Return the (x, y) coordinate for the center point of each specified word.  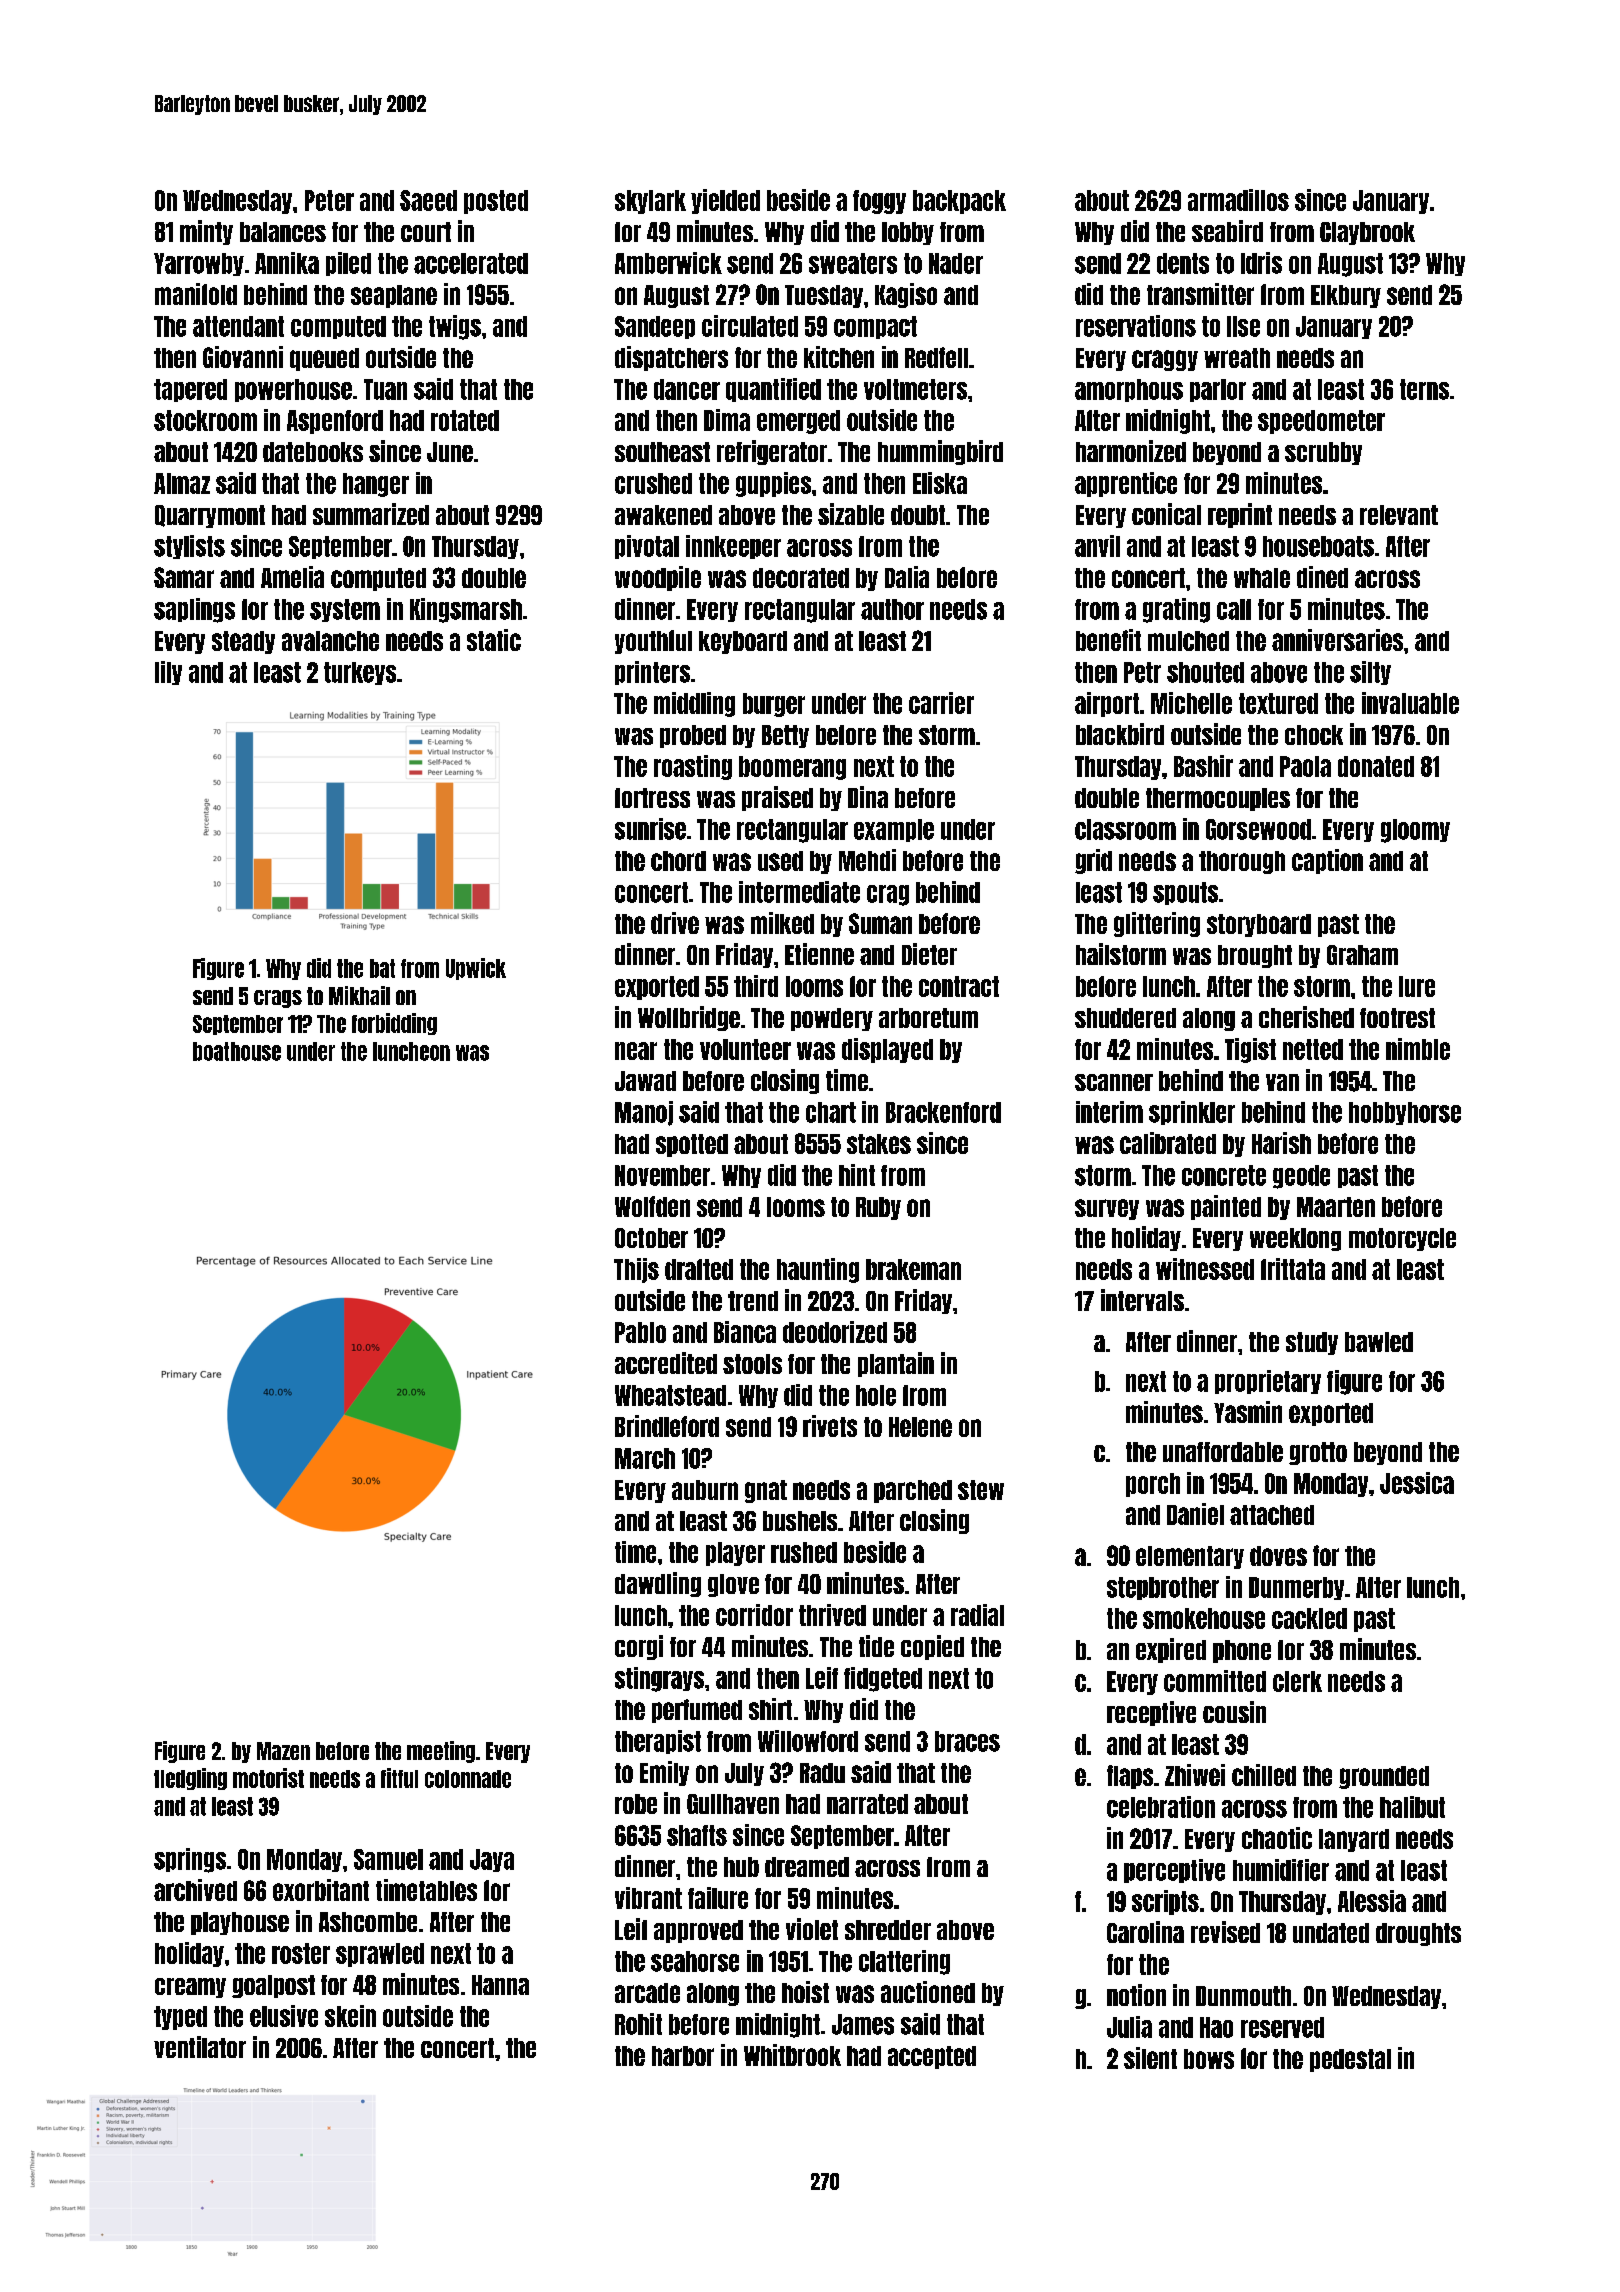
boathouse (237, 1051)
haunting (818, 1270)
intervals (1142, 1300)
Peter (329, 200)
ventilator (200, 2047)
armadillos (1238, 200)
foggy (879, 202)
